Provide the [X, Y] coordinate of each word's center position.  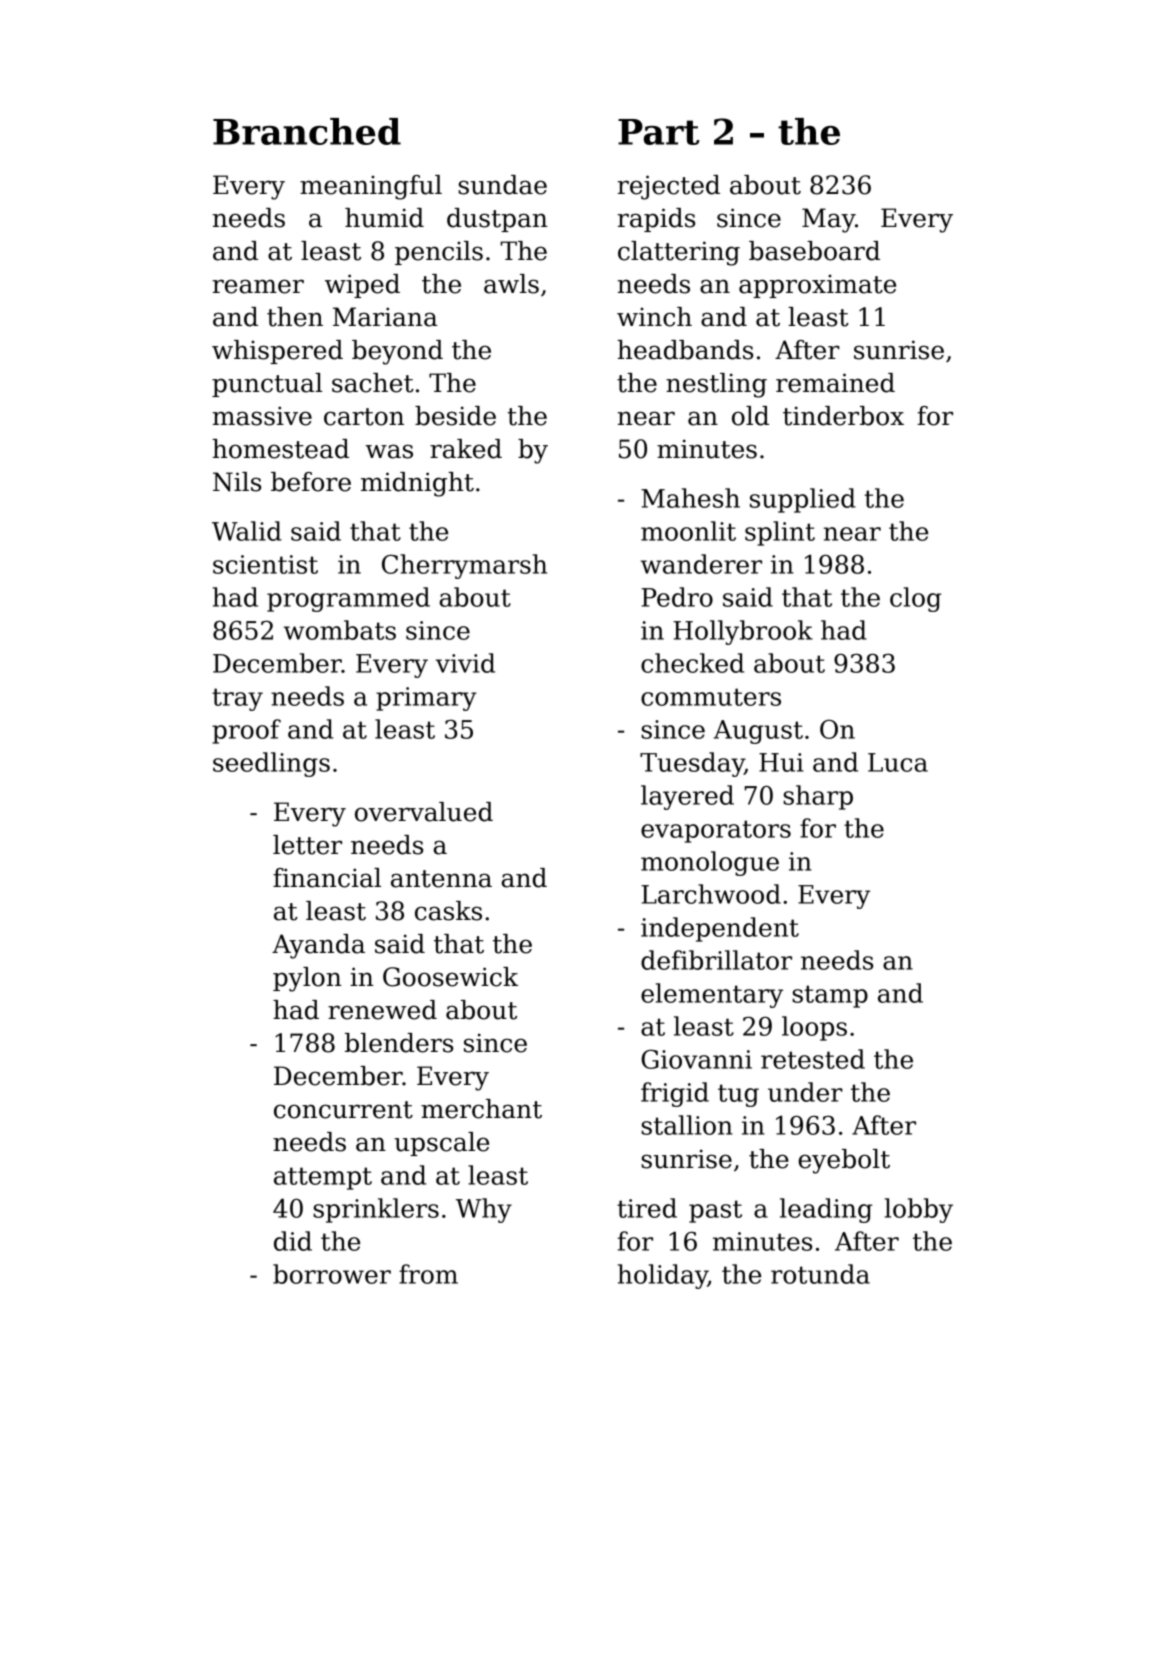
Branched [307, 131]
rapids [656, 220]
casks [448, 911]
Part [659, 132]
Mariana [385, 317]
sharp [818, 797]
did [293, 1241]
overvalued [424, 812]
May [828, 220]
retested [813, 1059]
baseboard [814, 251]
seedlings [271, 764]
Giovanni [696, 1059]
